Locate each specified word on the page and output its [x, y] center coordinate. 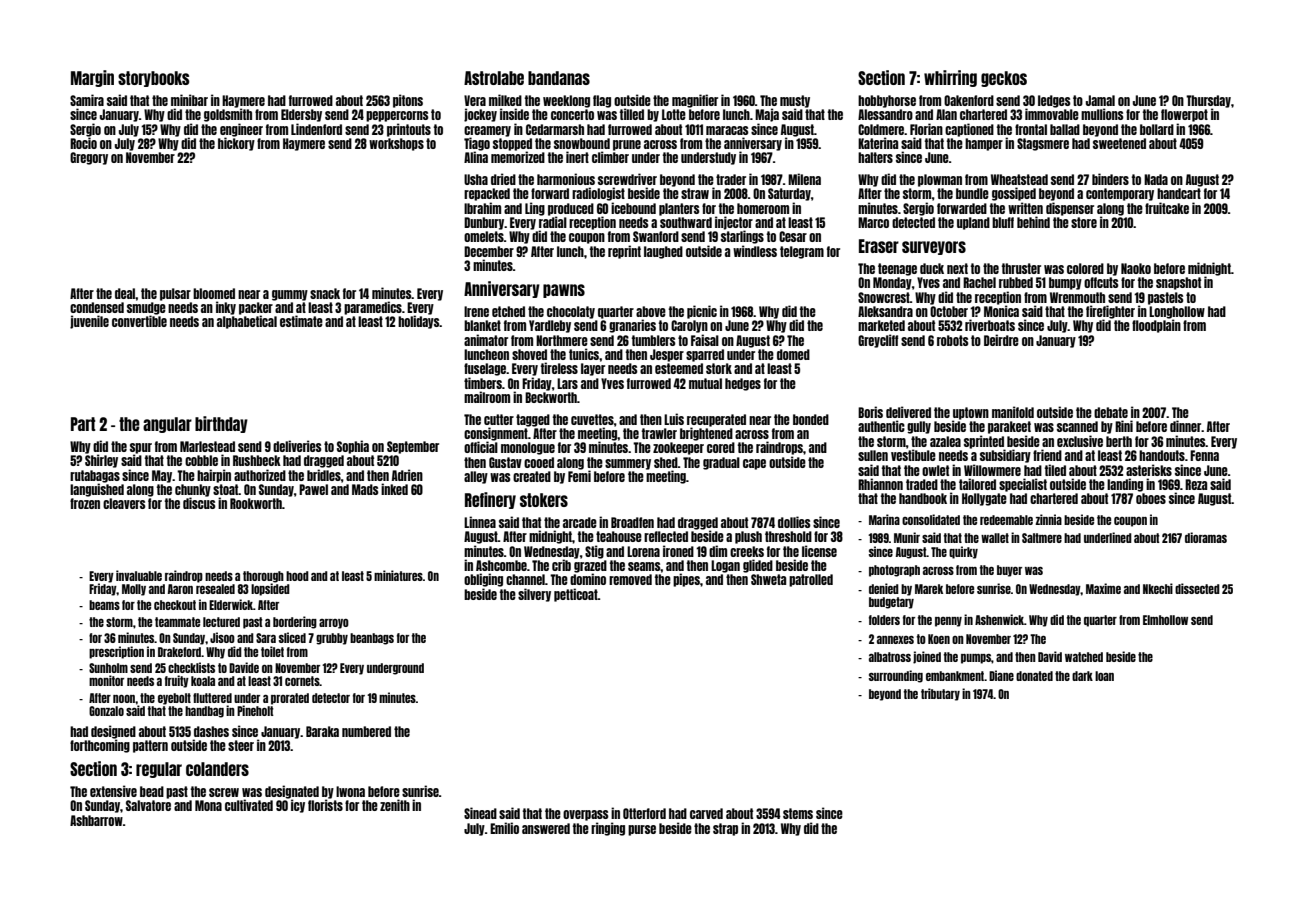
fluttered [212, 698]
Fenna [1204, 455]
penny [948, 622]
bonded [811, 419]
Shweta [768, 579]
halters [875, 157]
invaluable [139, 575]
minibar [189, 100]
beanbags [372, 639]
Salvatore [148, 805]
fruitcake [1167, 208]
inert [577, 157]
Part [83, 424]
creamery [487, 131]
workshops [396, 144]
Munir [907, 537]
